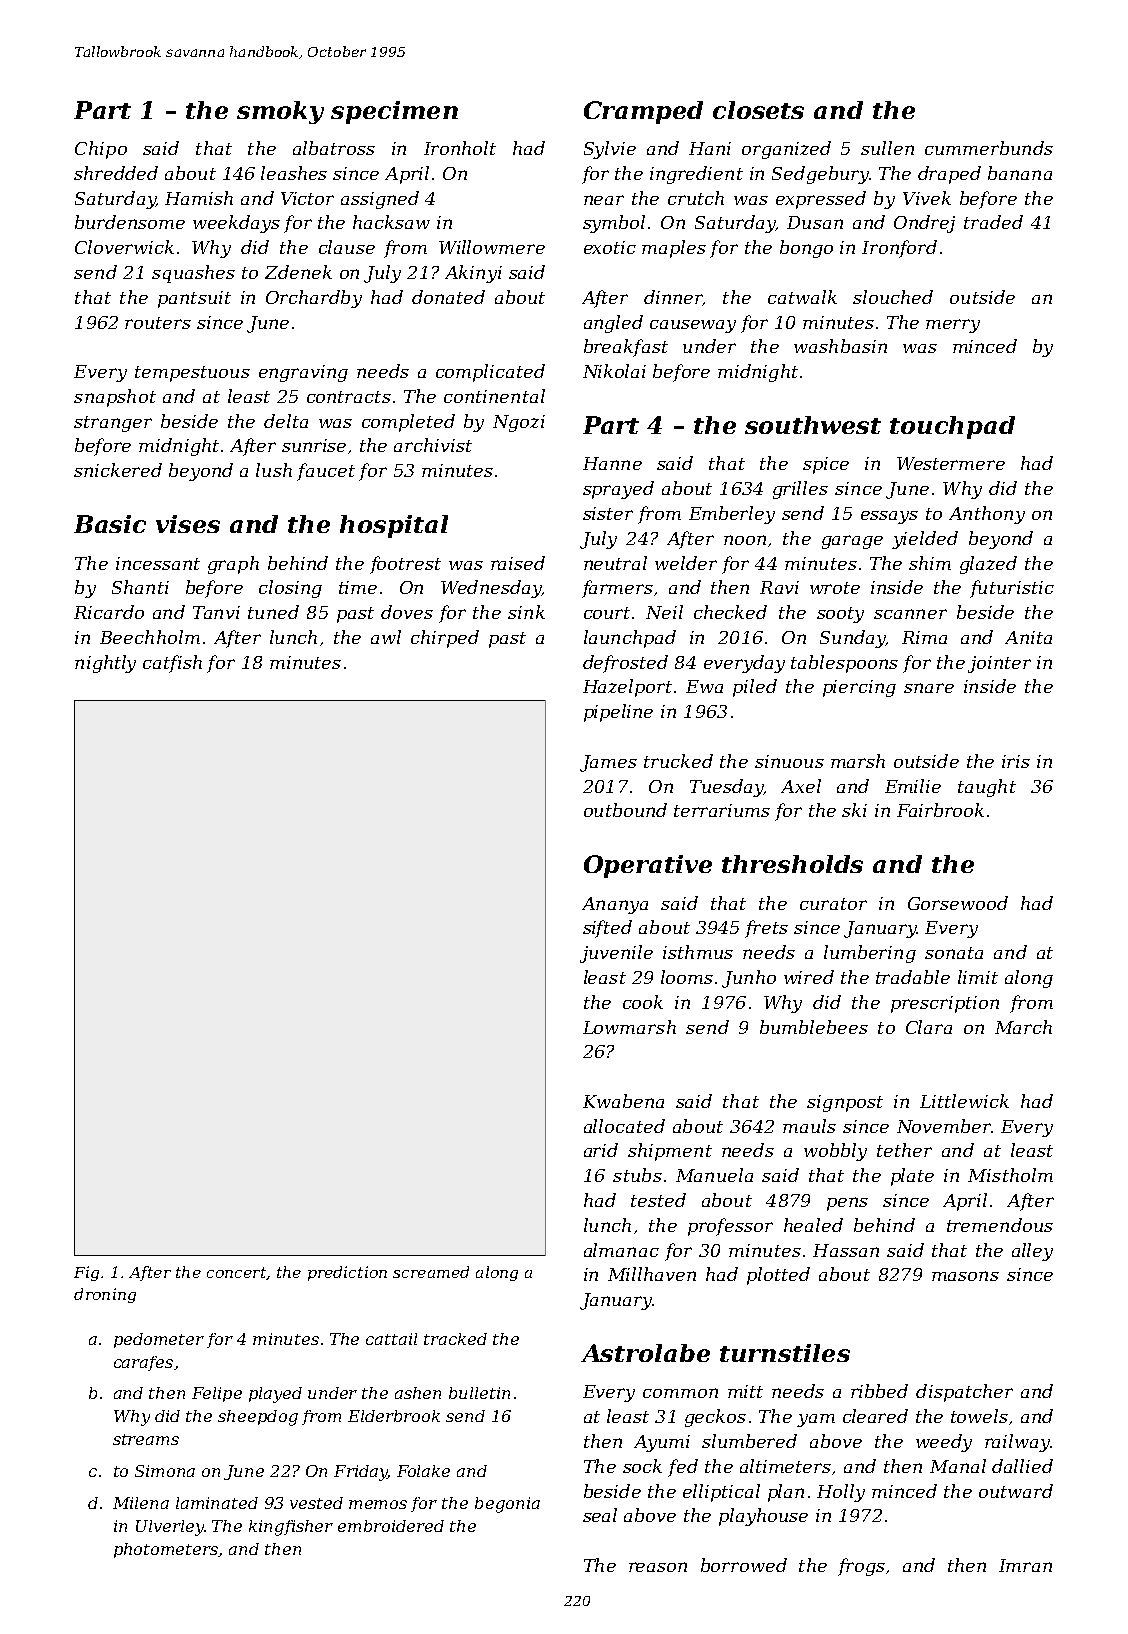 Image resolution: width=1128 pixels, height=1634 pixels. Describe the element at coordinates (236, 1272) in the image. I see `concert` at that location.
